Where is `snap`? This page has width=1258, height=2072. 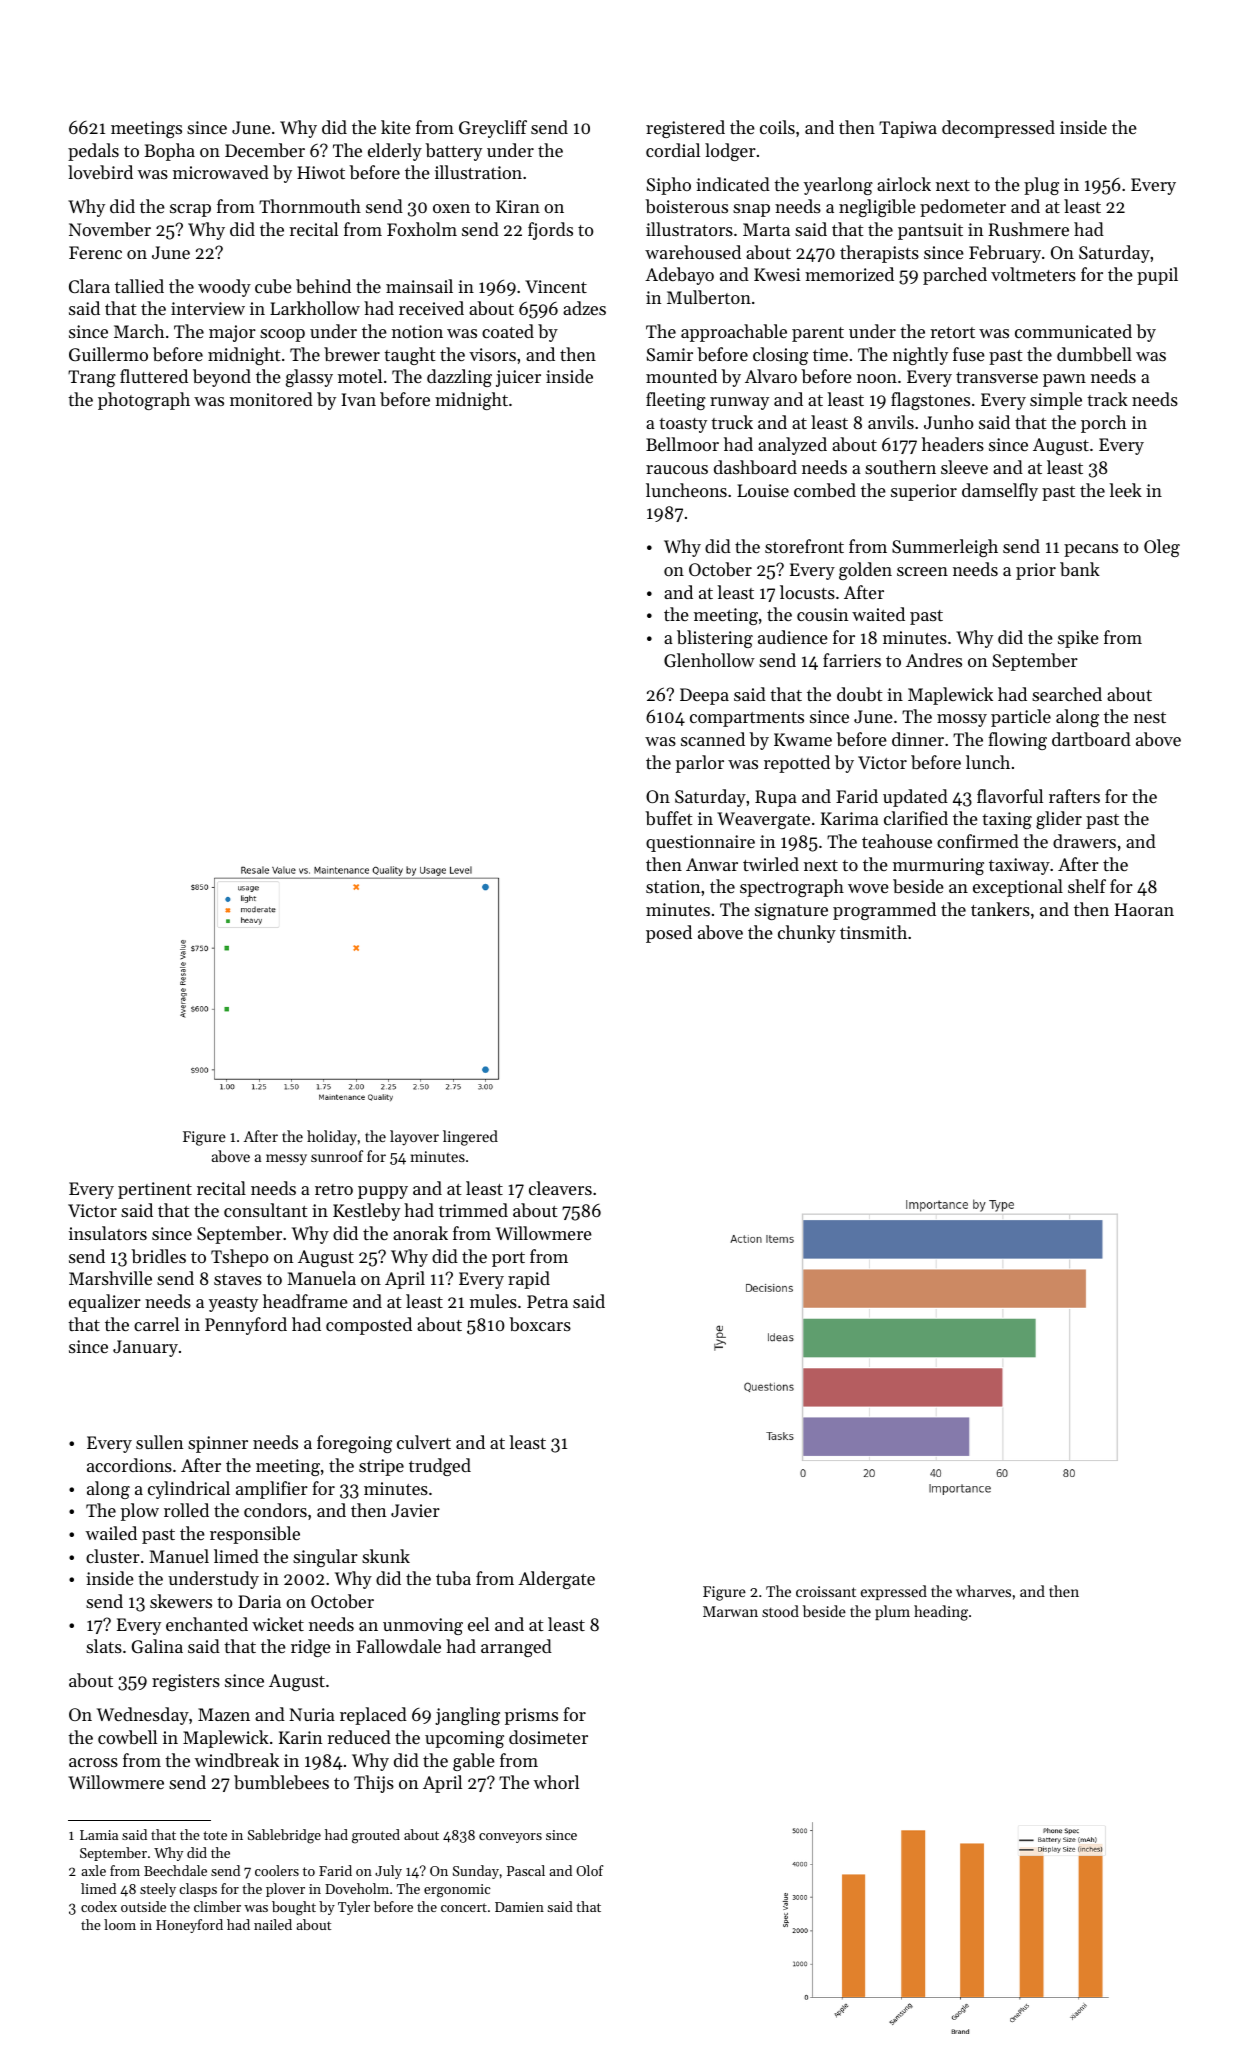 snap is located at coordinates (751, 210).
